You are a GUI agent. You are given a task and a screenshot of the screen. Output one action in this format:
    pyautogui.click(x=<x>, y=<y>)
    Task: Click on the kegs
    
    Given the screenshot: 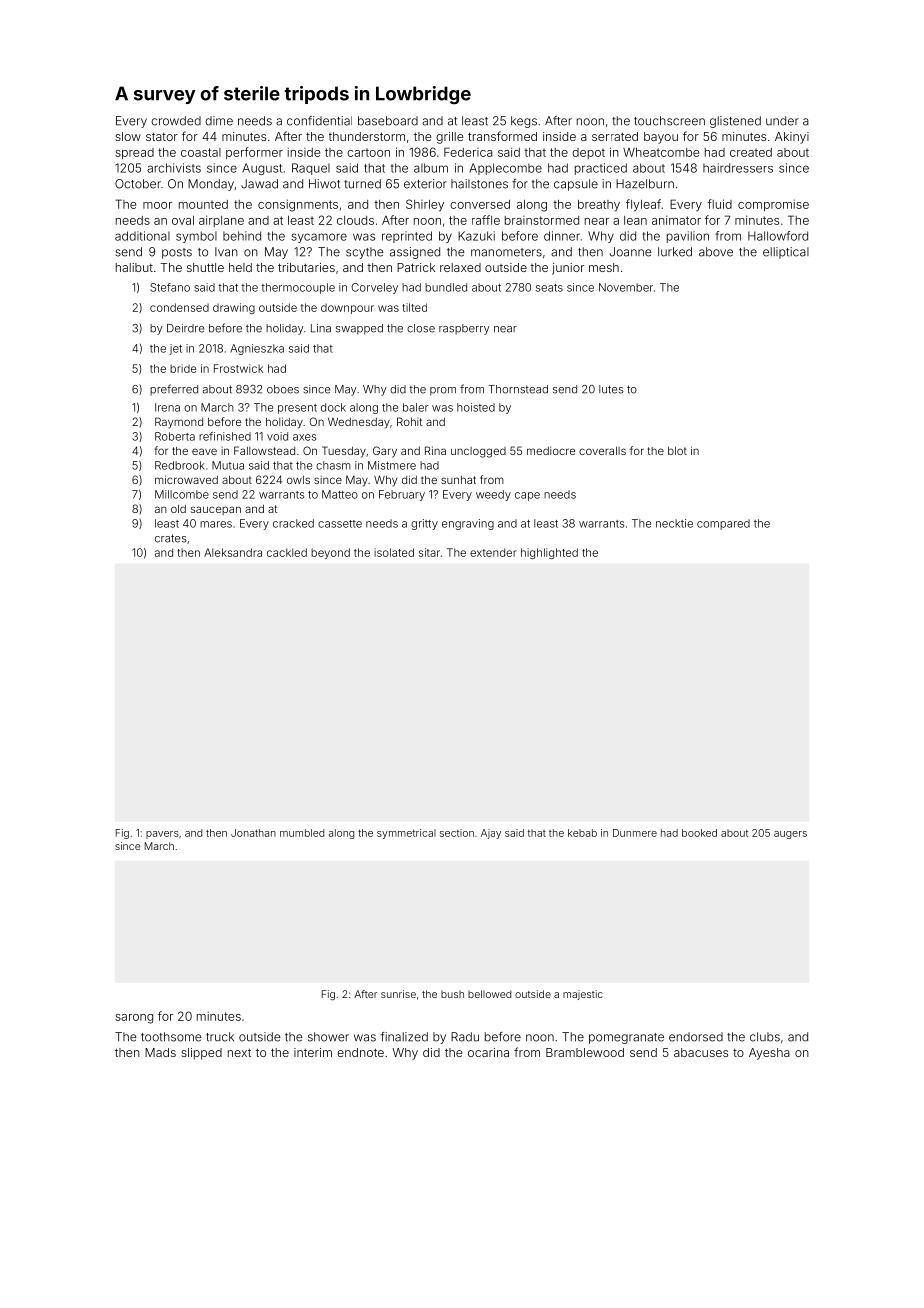 What is the action you would take?
    pyautogui.click(x=524, y=122)
